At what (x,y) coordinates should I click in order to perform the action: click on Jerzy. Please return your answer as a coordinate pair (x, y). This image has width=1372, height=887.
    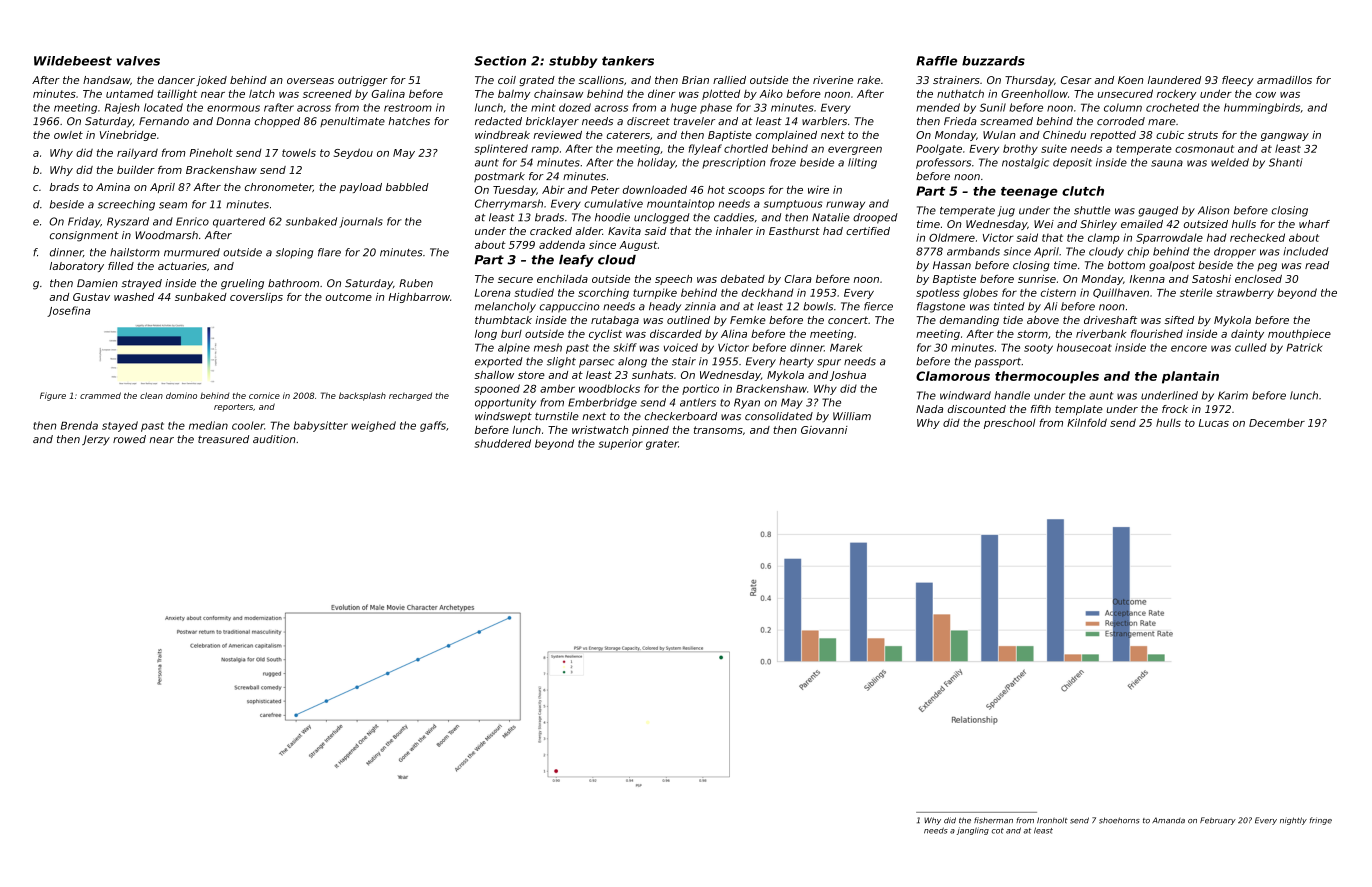
    Looking at the image, I should click on (96, 440).
